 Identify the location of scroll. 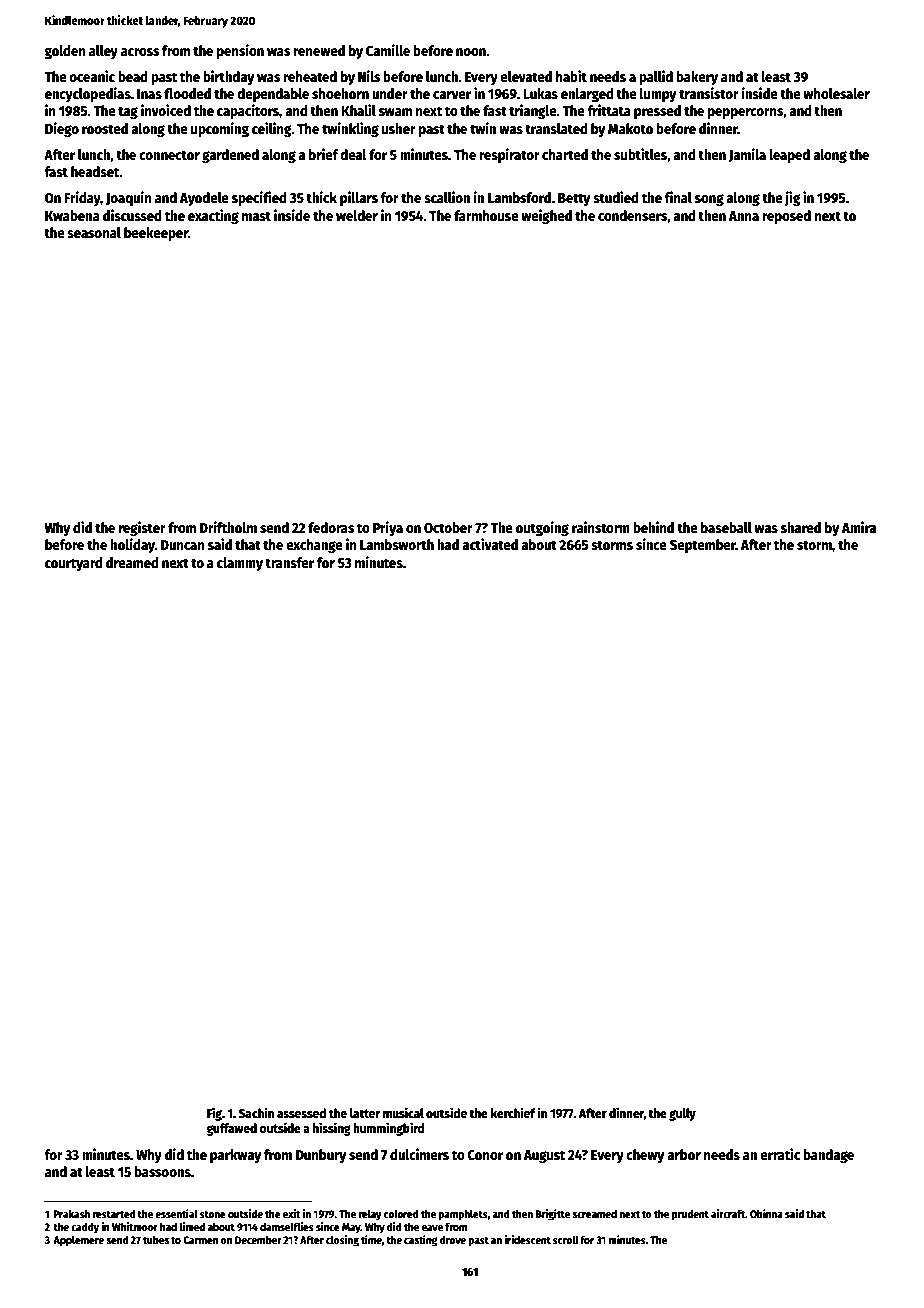
(566, 1239).
